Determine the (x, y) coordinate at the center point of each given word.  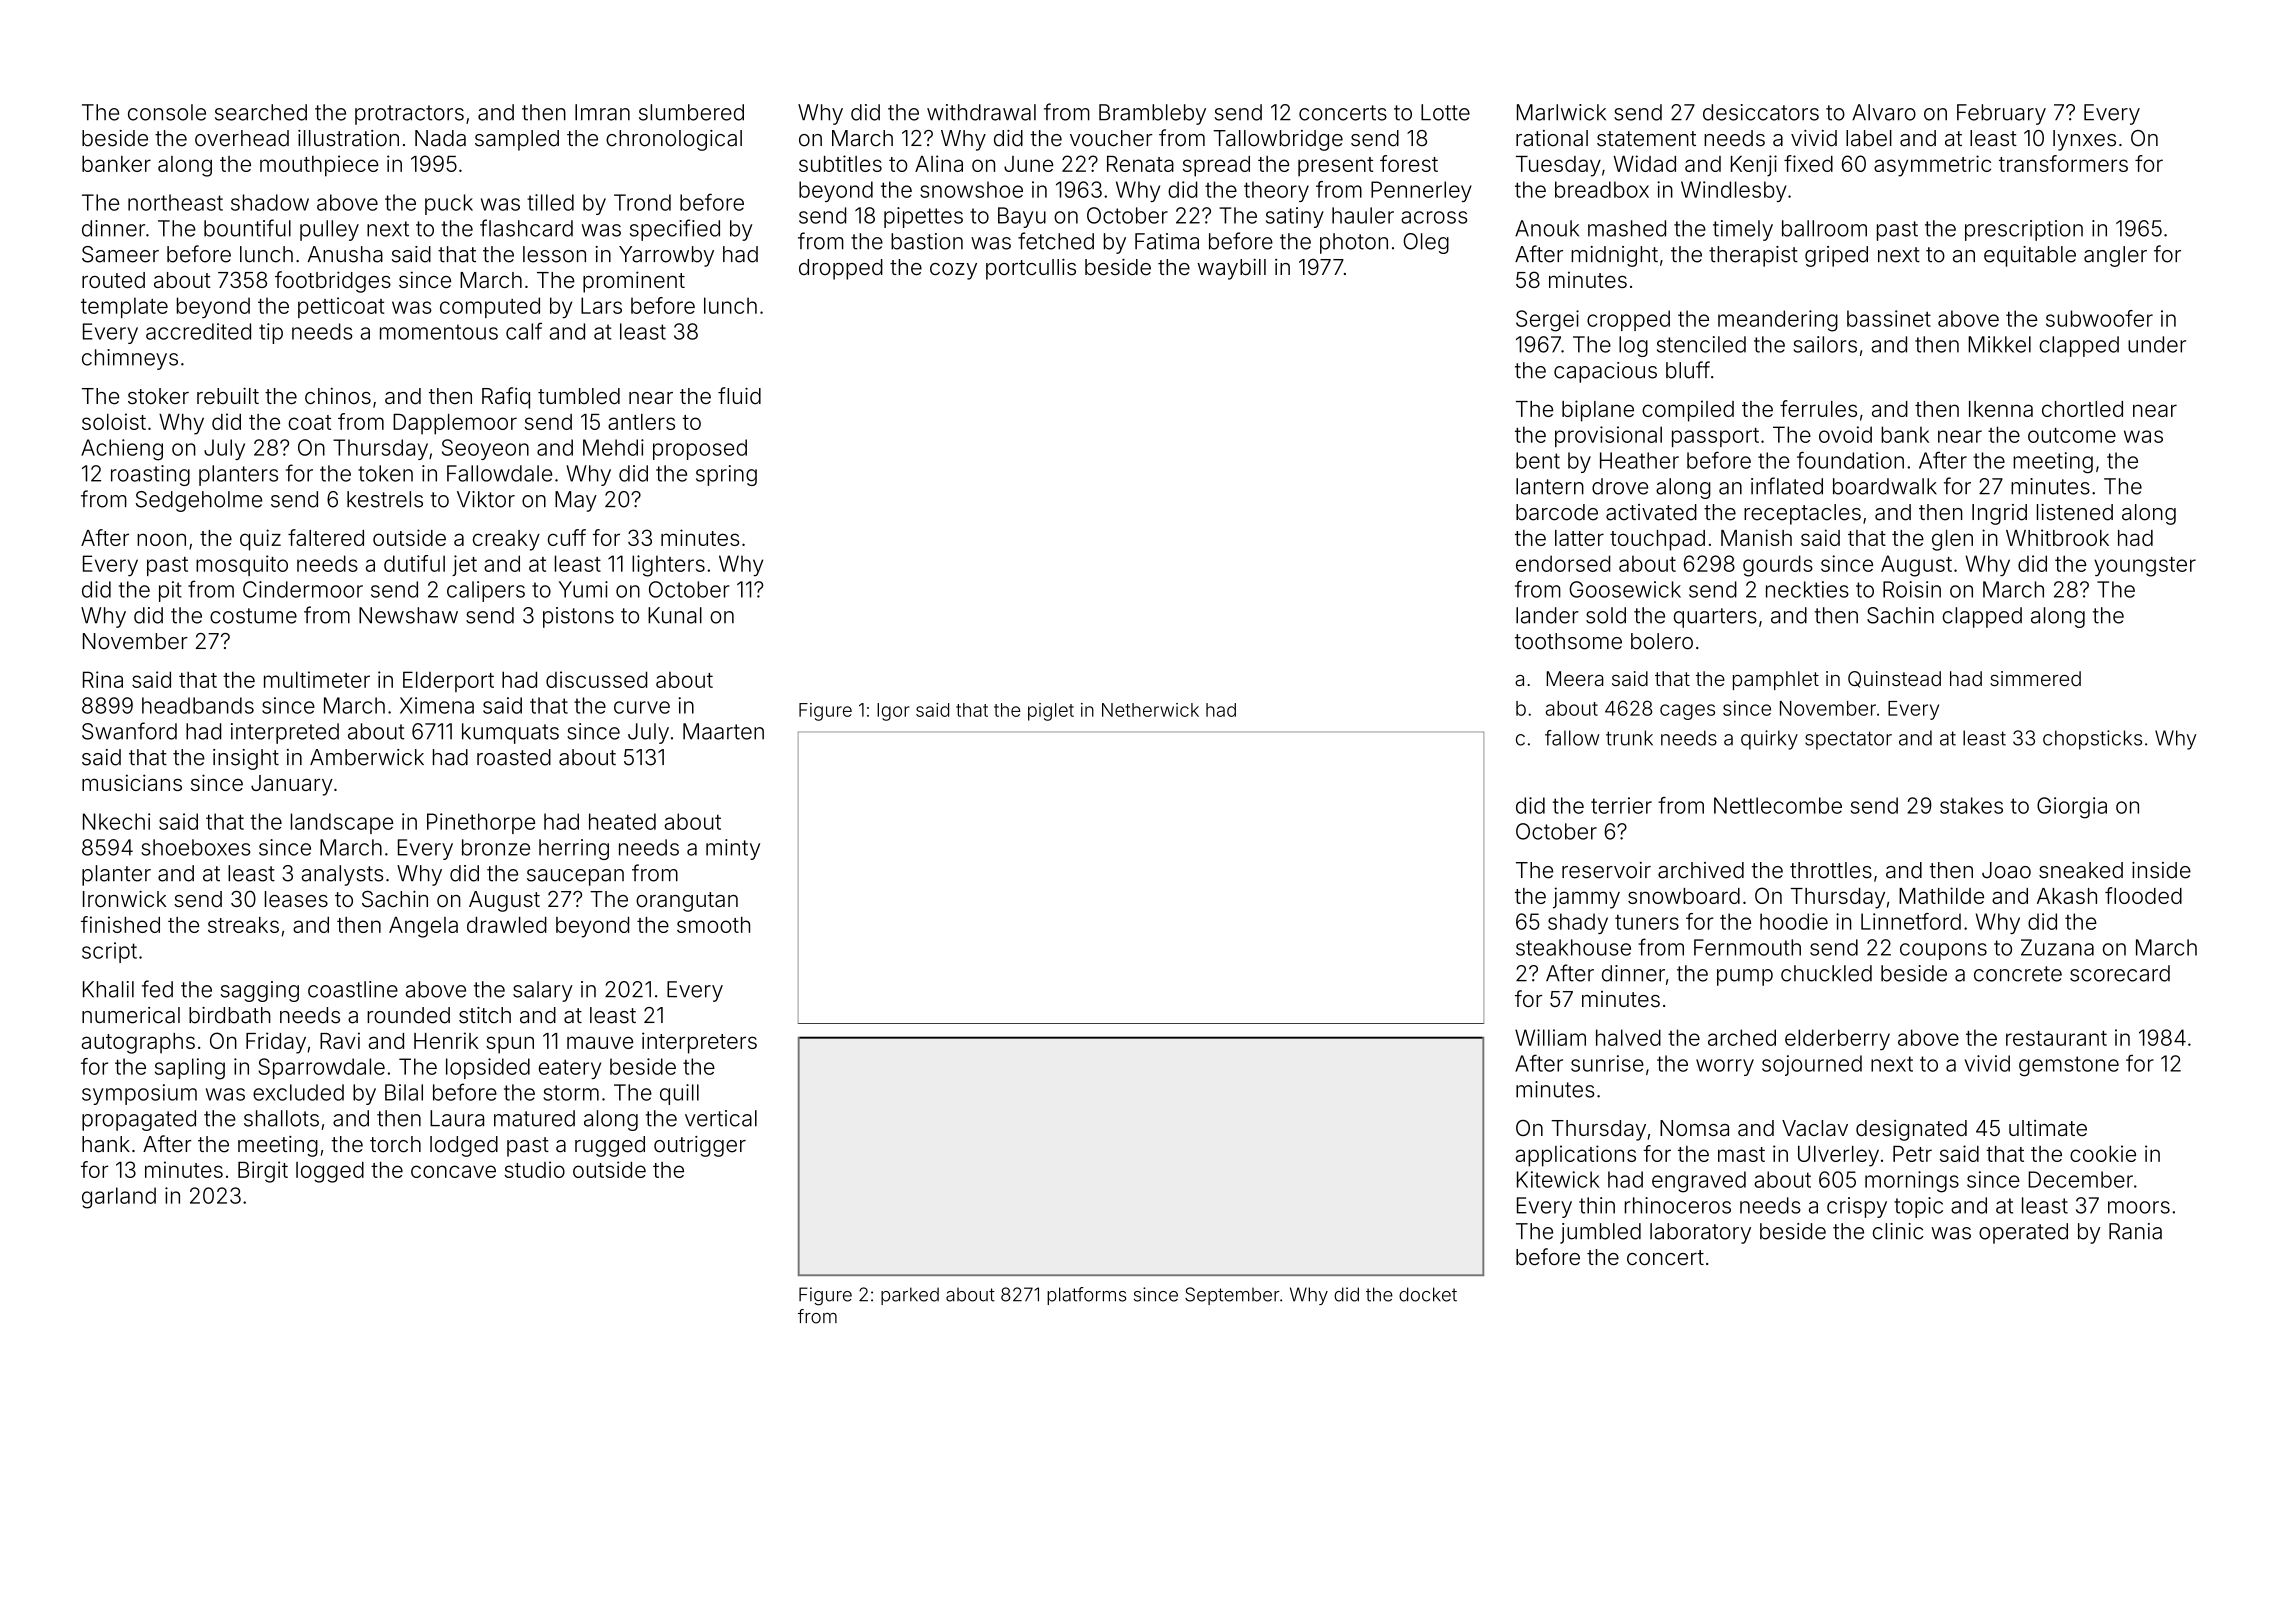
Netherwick (1150, 710)
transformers (2063, 163)
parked (910, 1296)
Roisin (1912, 589)
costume (253, 616)
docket (1428, 1294)
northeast (175, 202)
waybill (1231, 269)
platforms (1087, 1296)
